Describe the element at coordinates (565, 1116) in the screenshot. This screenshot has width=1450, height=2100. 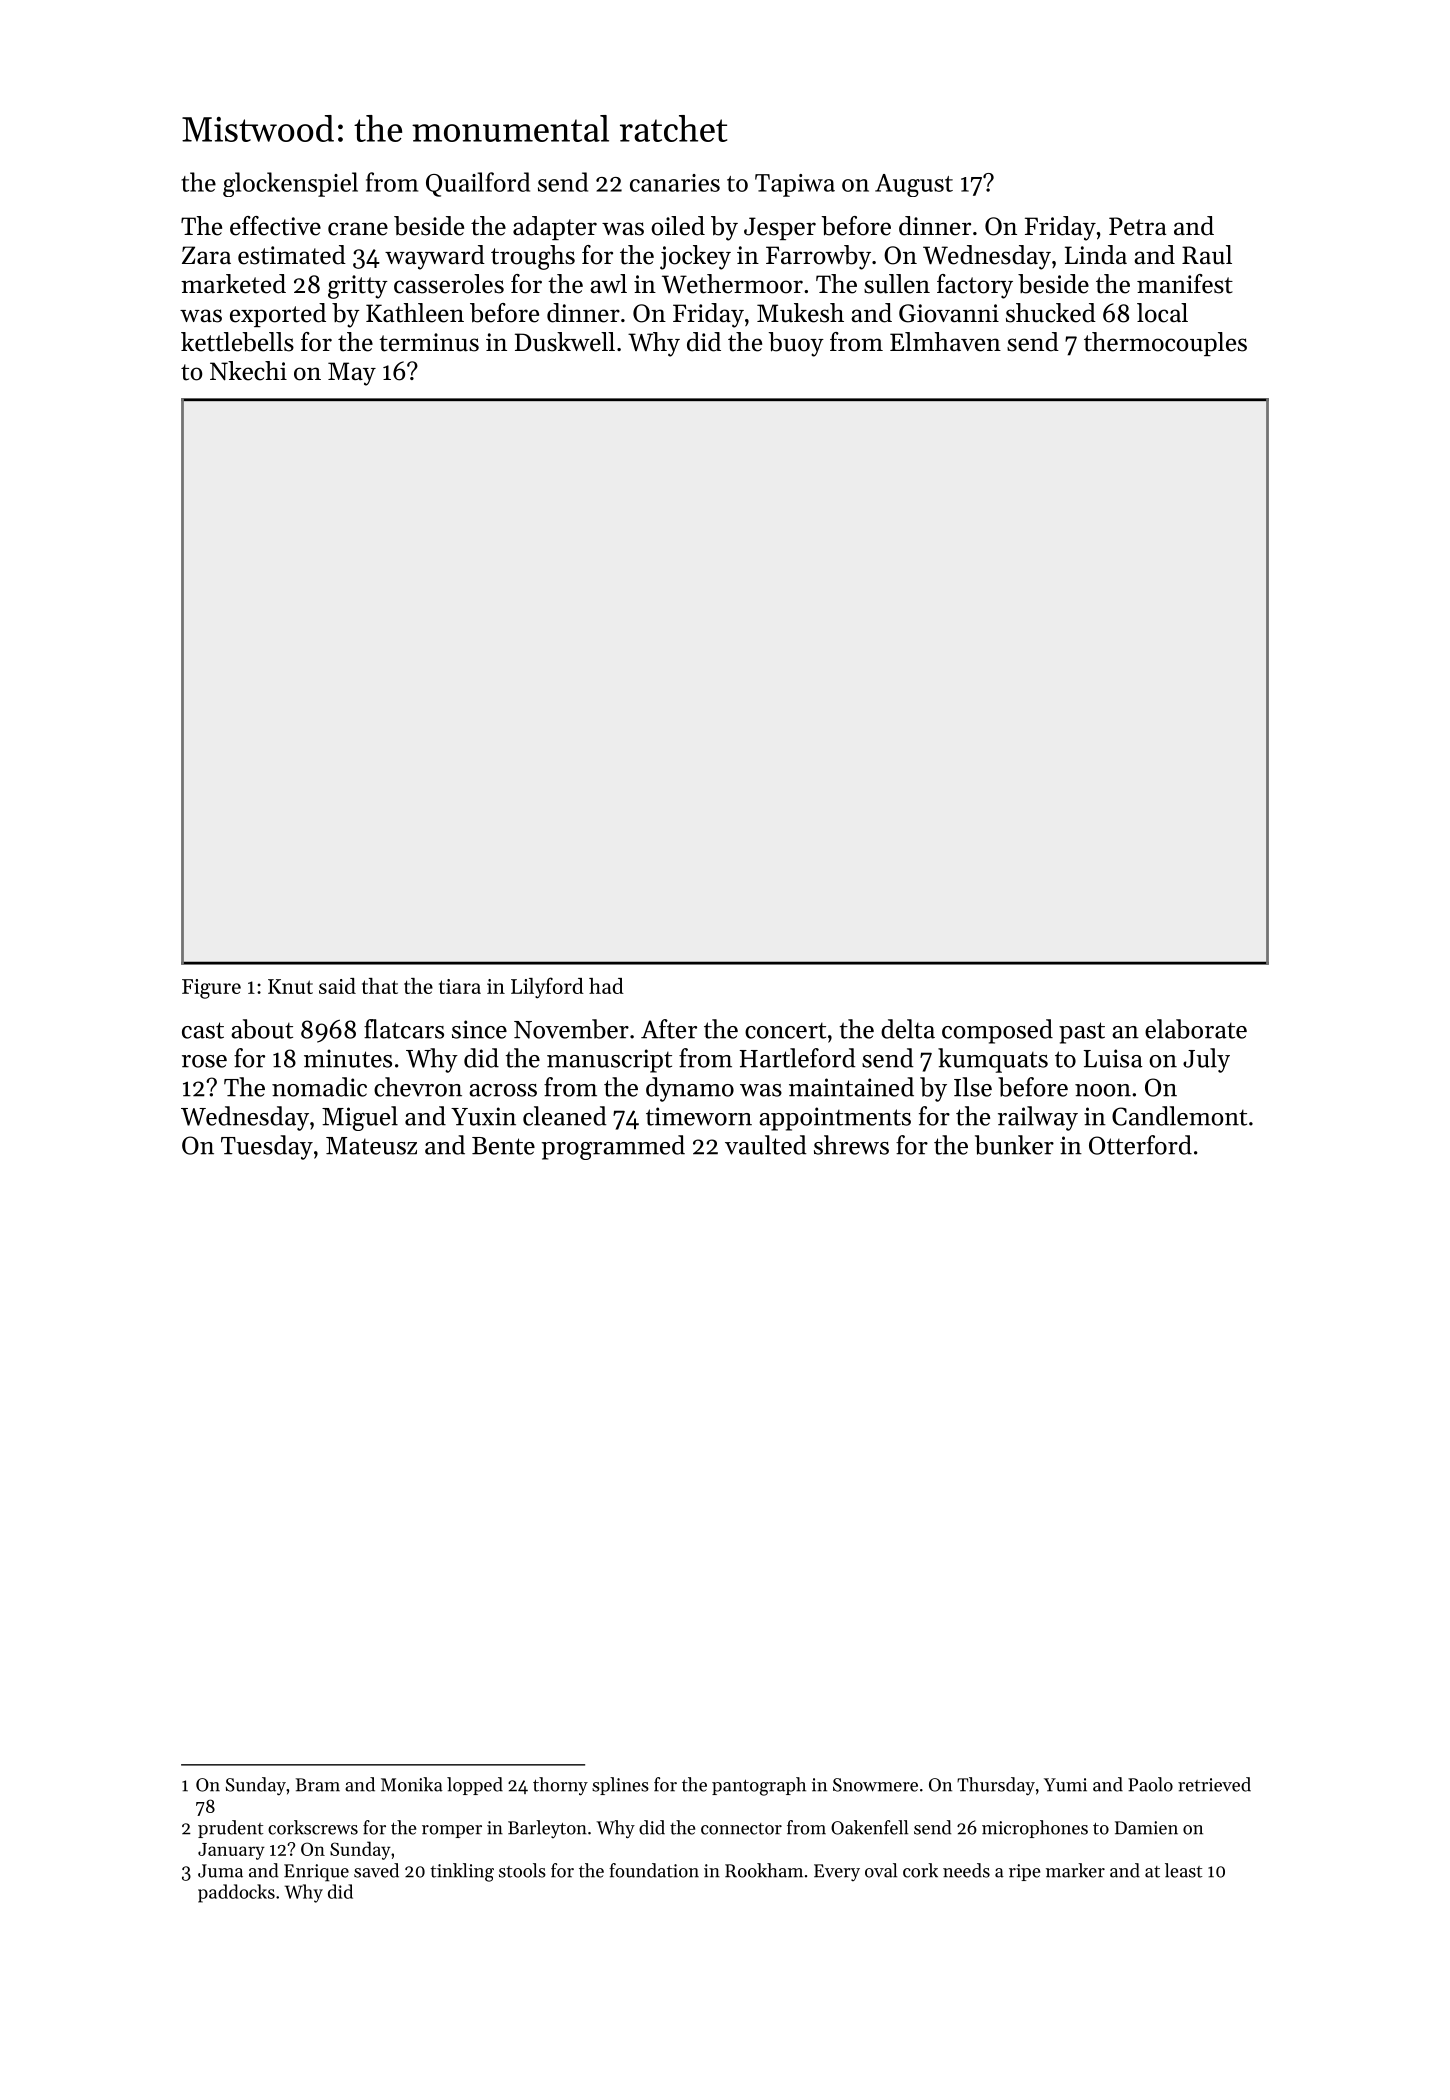
I see `cleaned` at that location.
